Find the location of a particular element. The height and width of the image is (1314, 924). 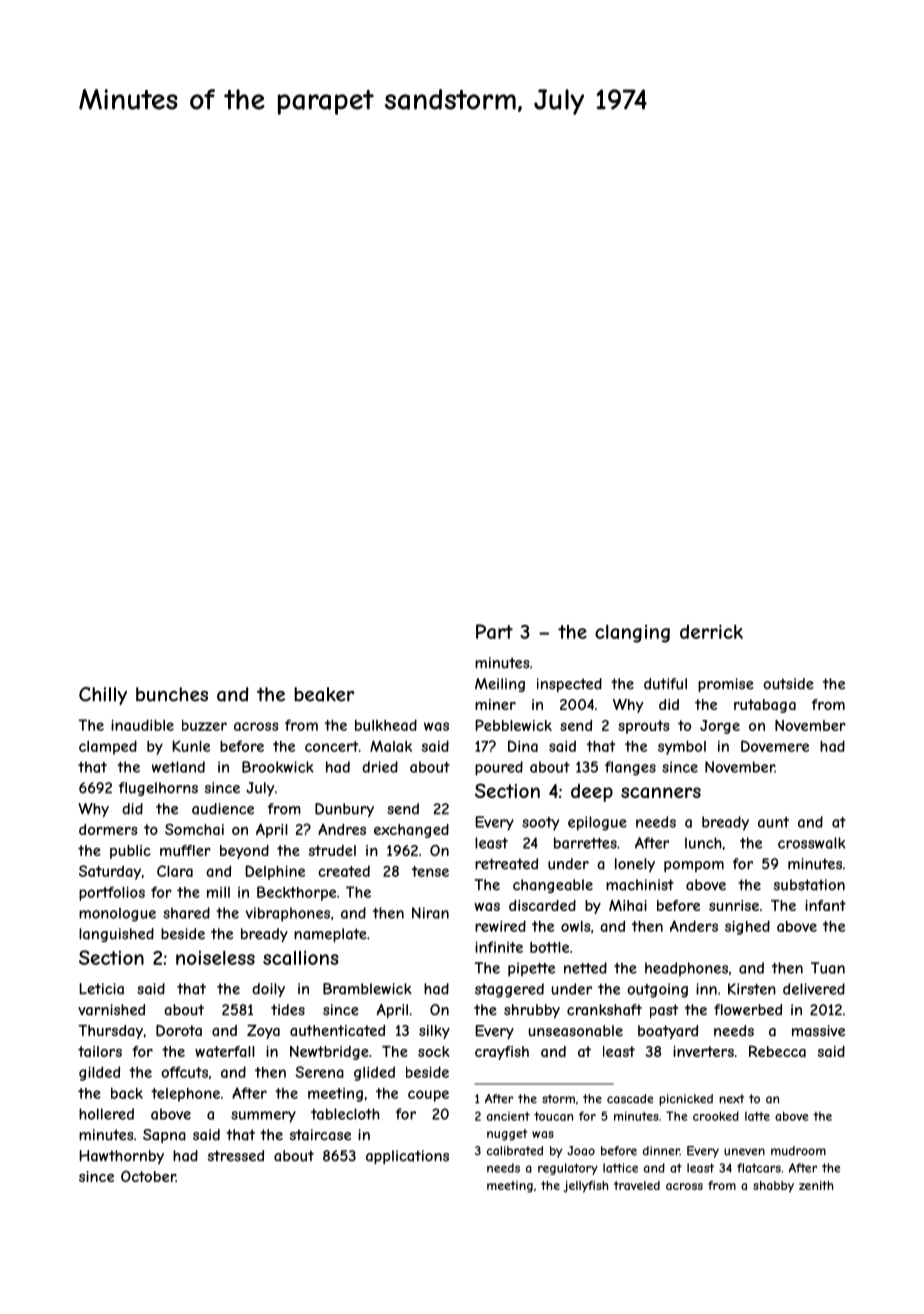

bunches is located at coordinates (172, 694).
